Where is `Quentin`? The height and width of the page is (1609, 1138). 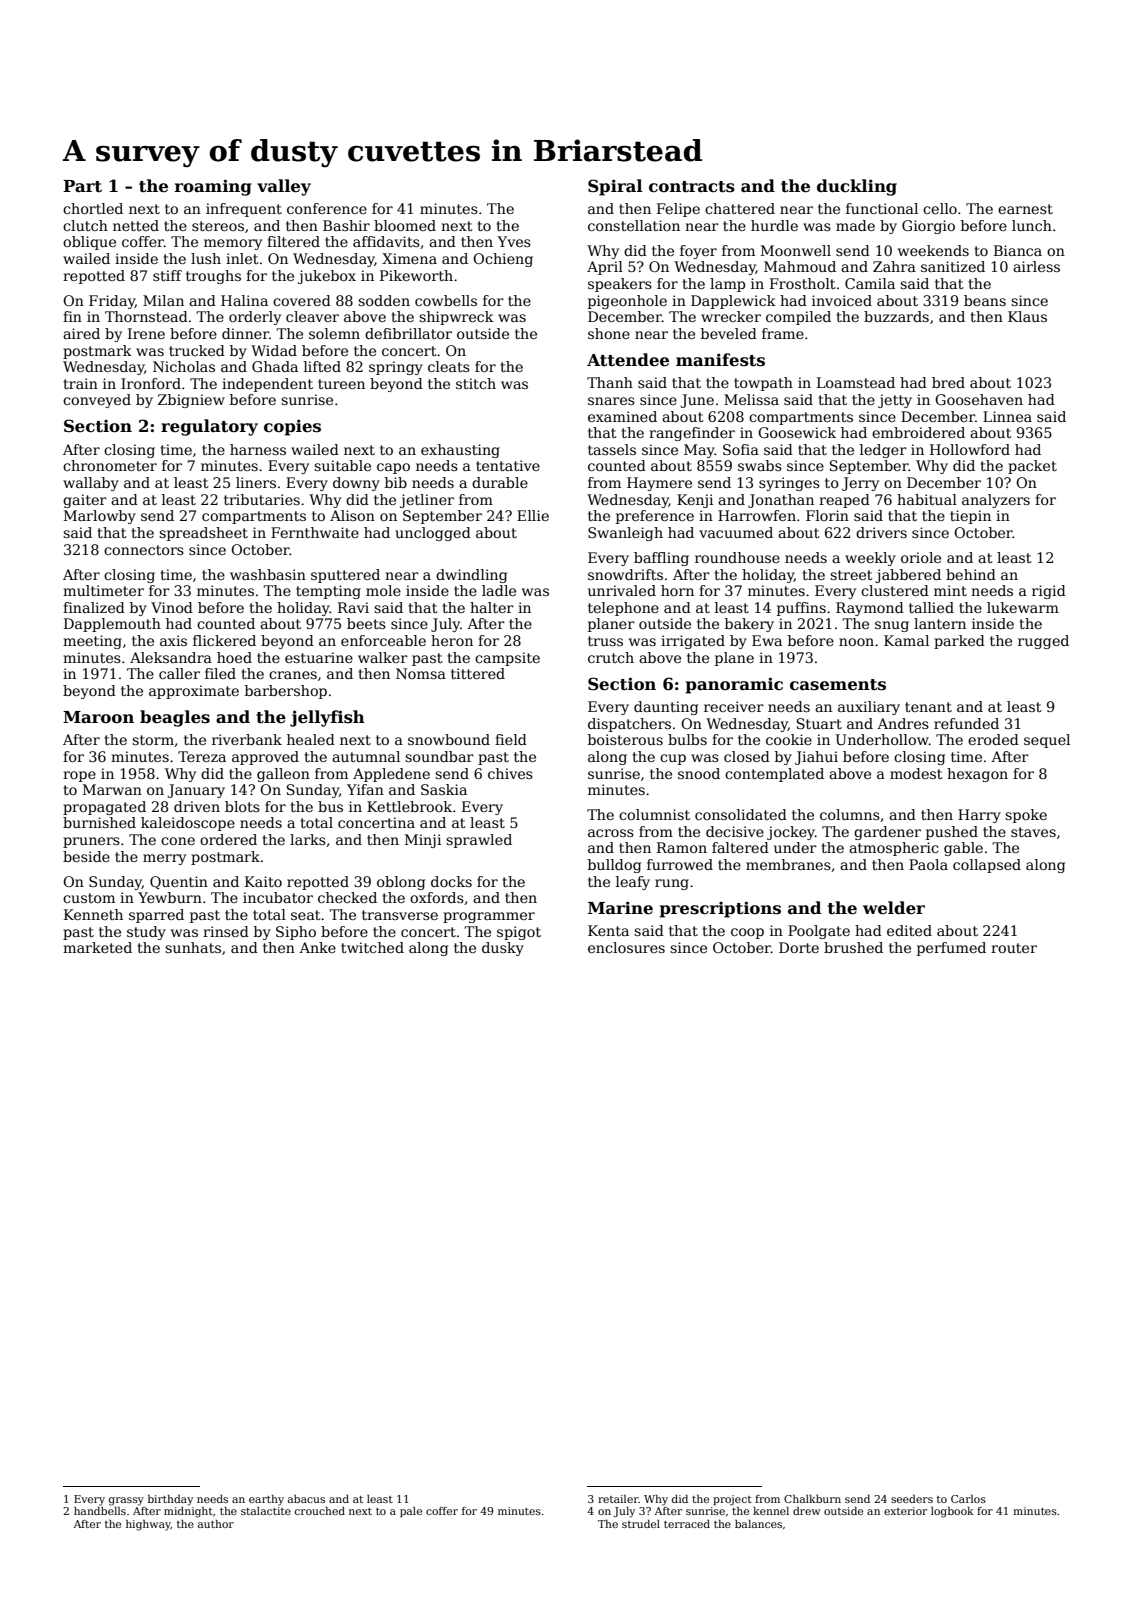
Quentin is located at coordinates (179, 882).
